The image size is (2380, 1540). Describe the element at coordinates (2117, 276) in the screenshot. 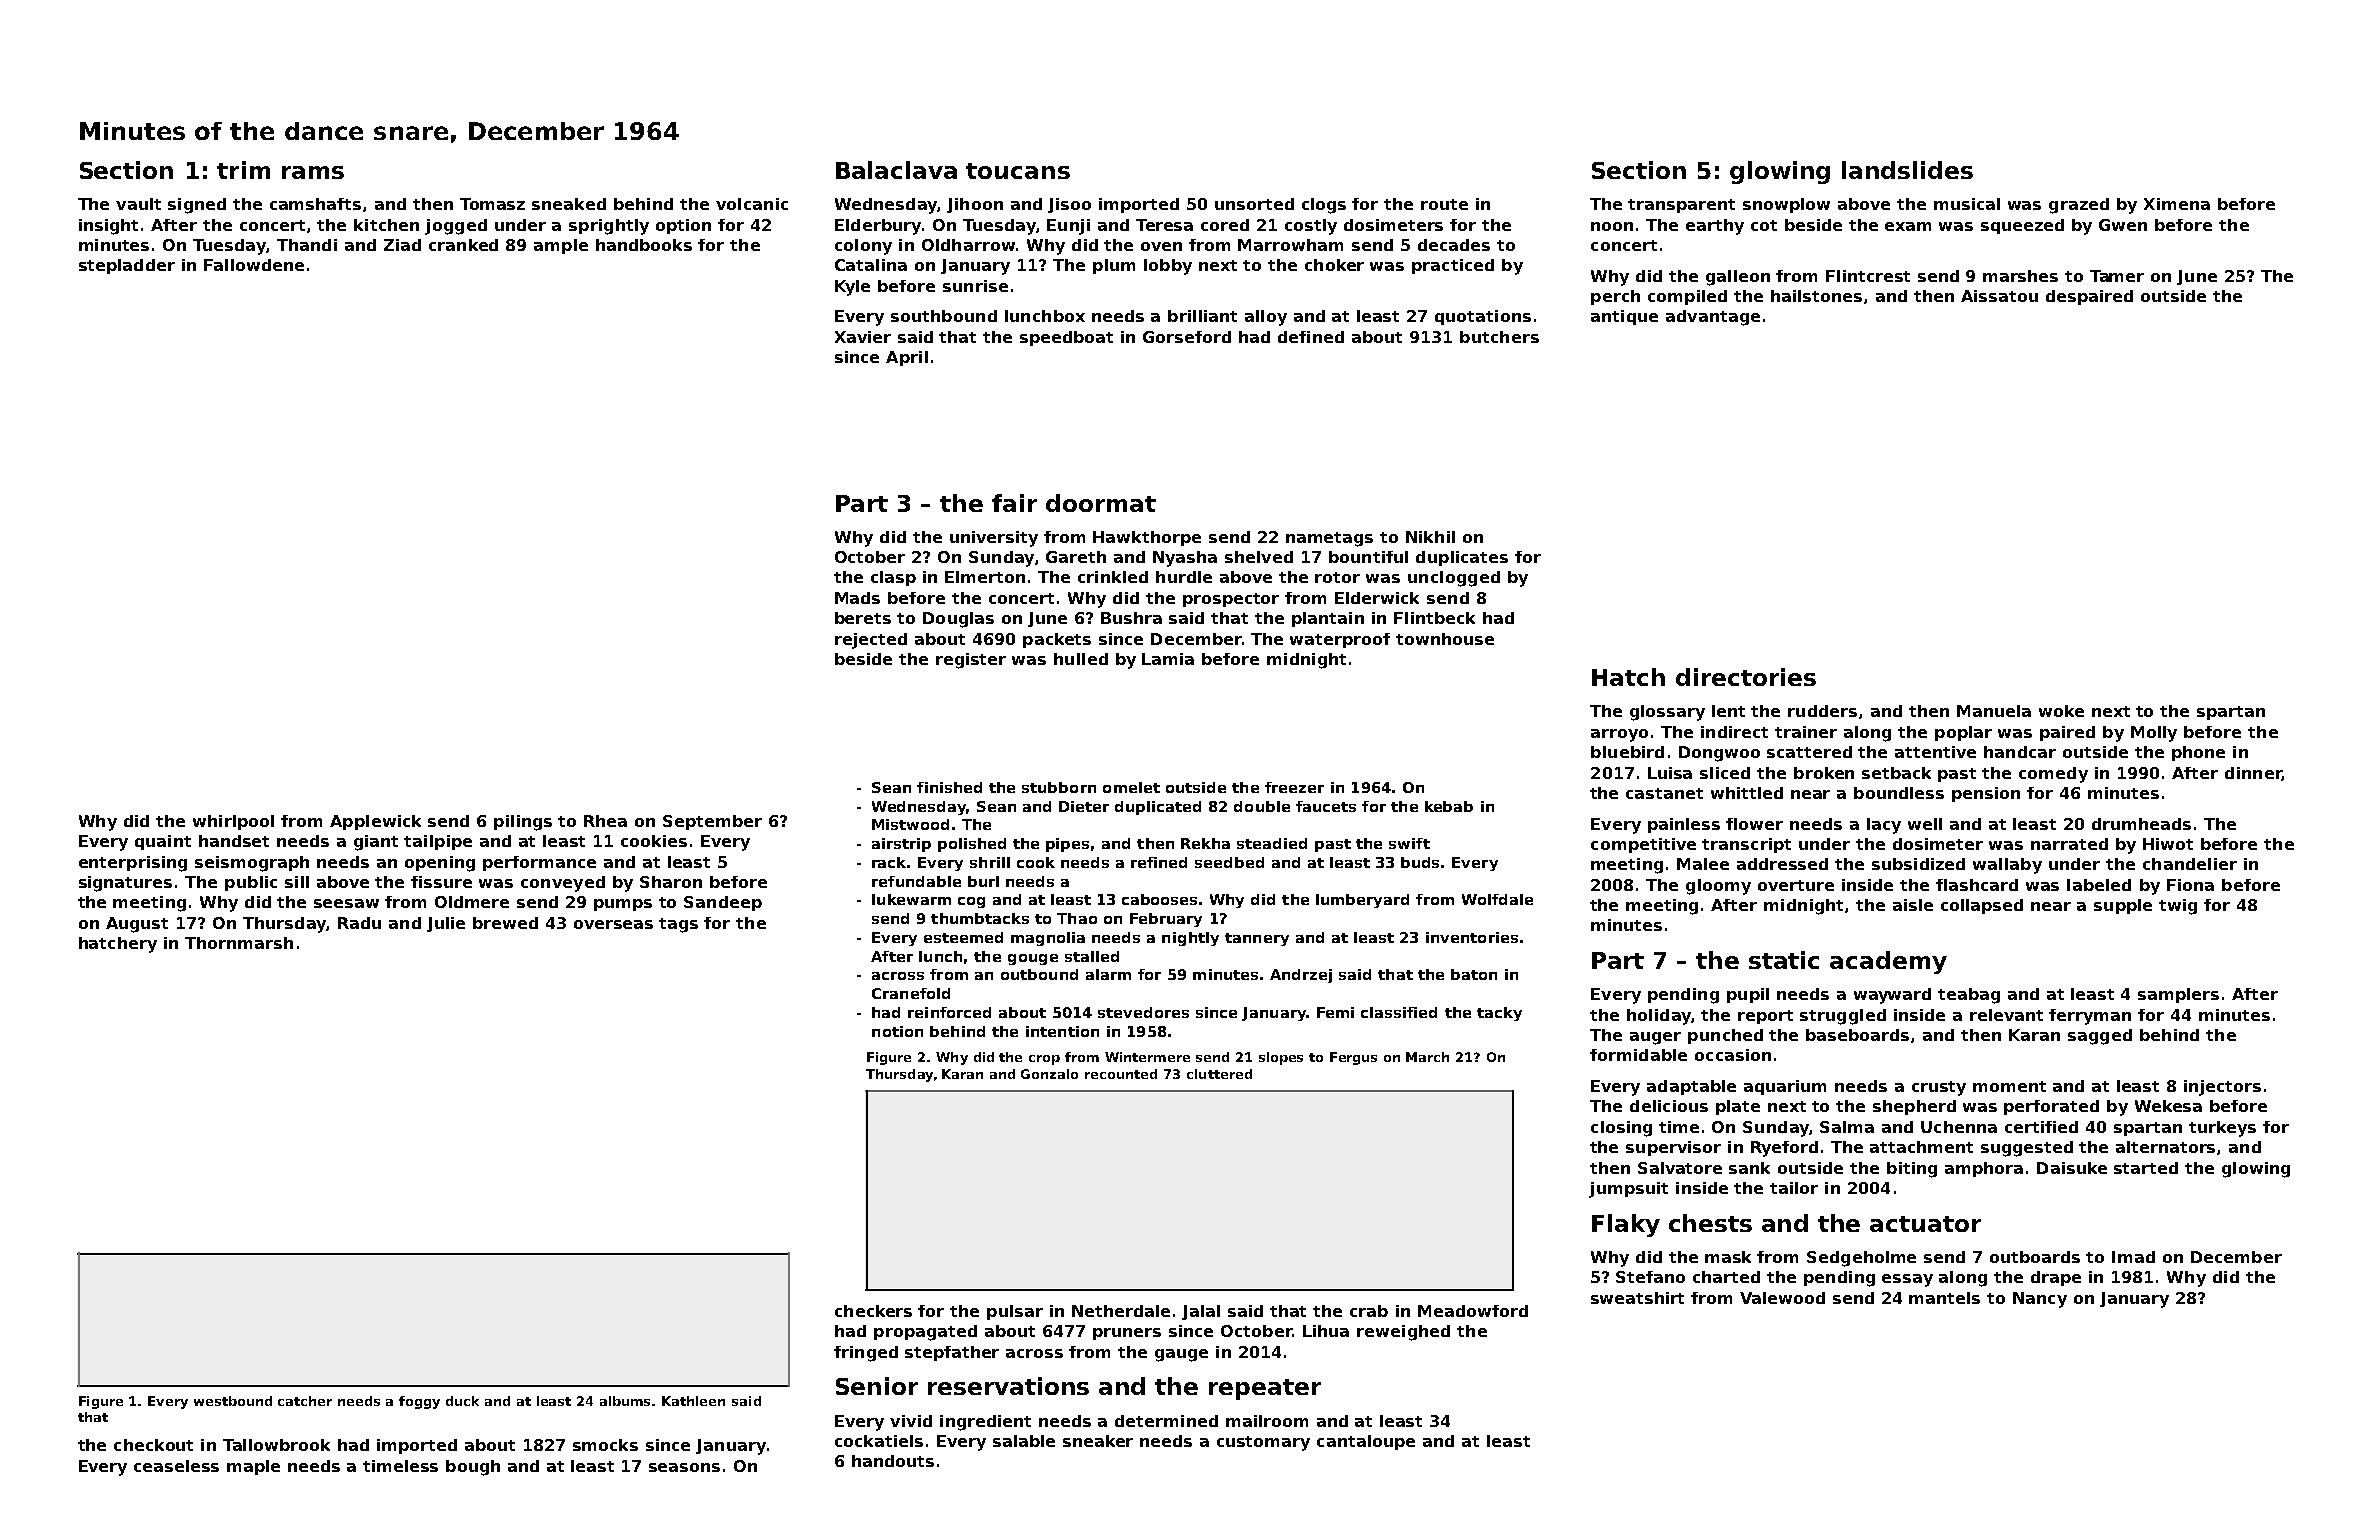

I see `Tamer` at that location.
